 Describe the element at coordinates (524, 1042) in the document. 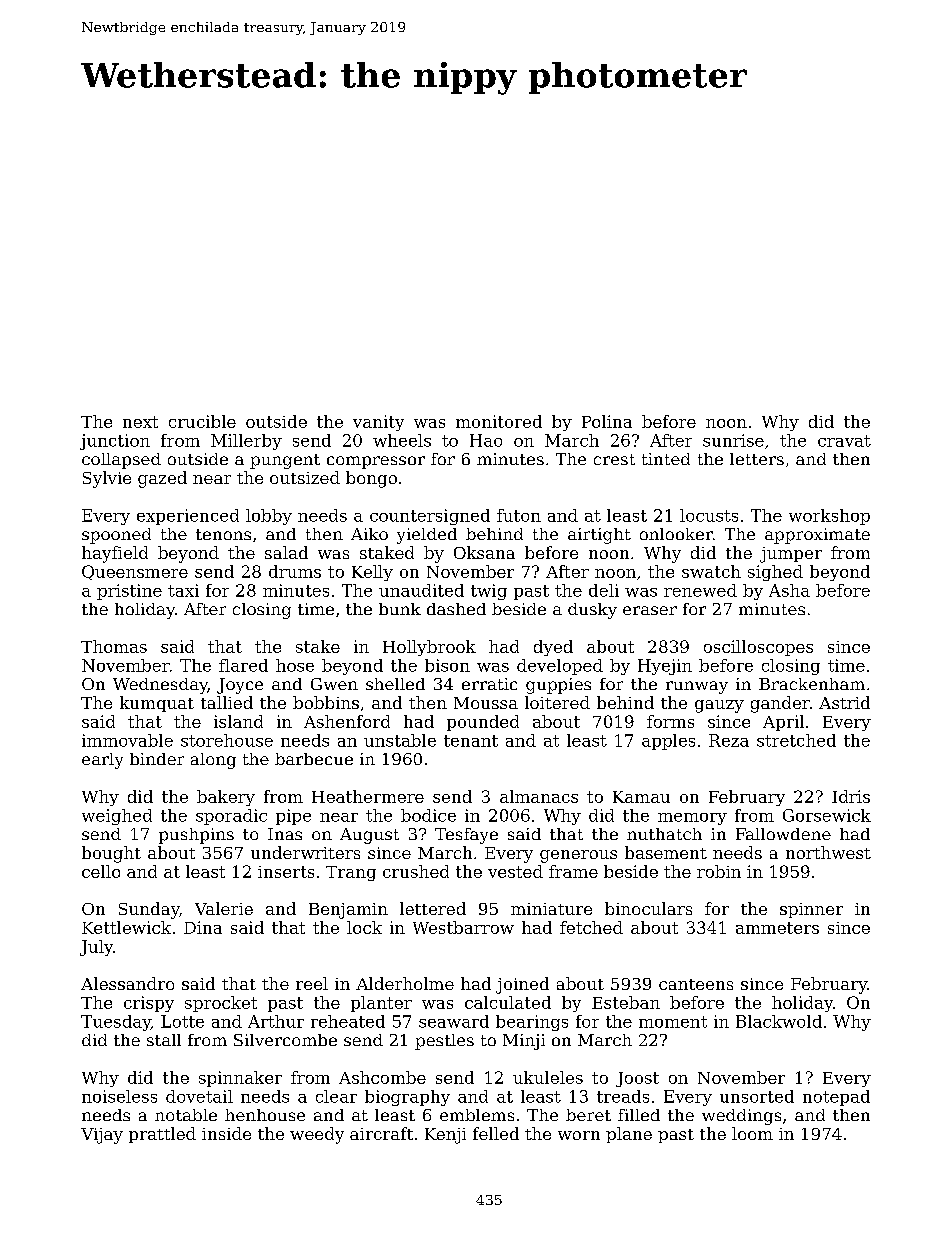

I see `Minji` at that location.
